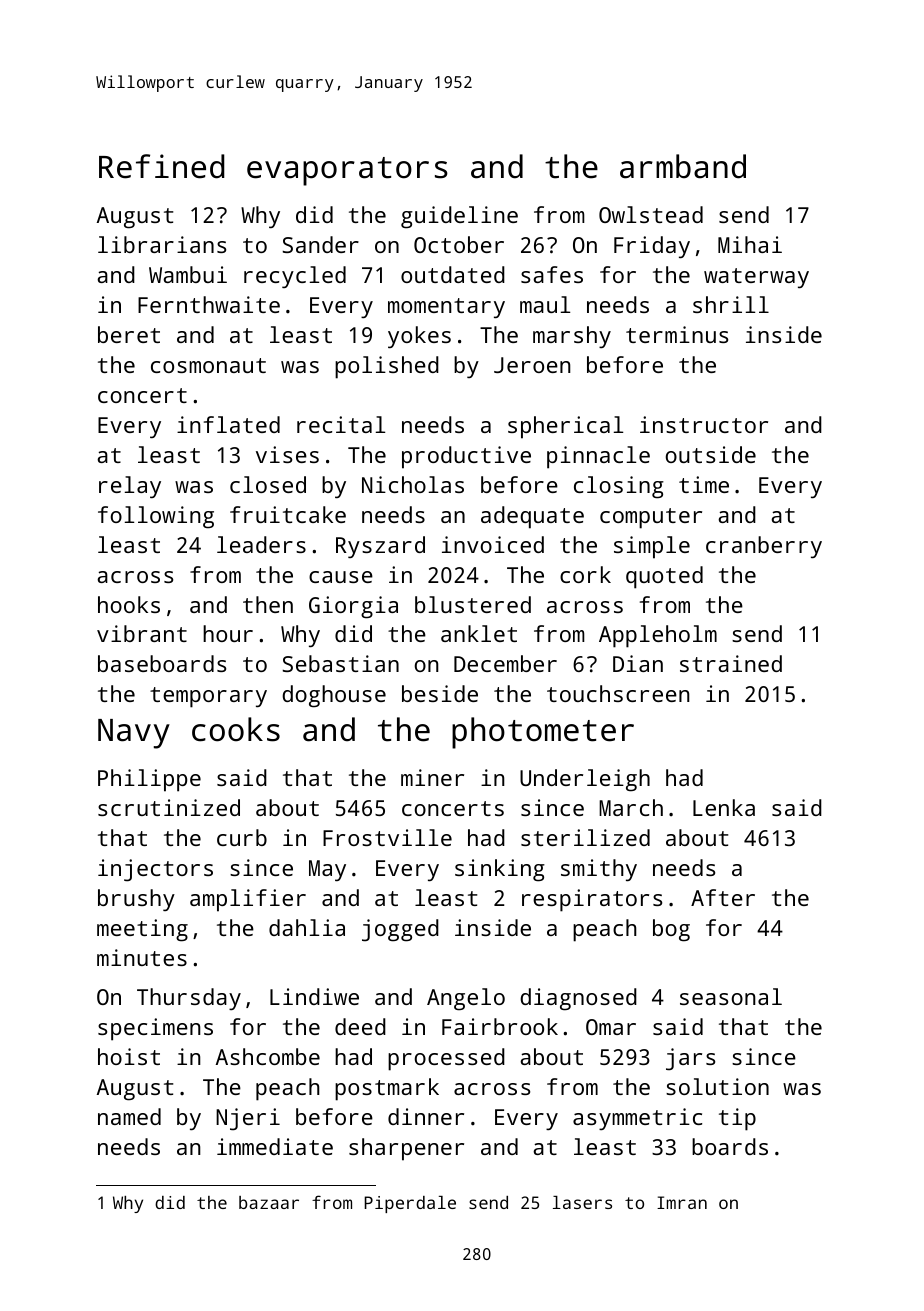  What do you see at coordinates (723, 897) in the screenshot?
I see `After` at bounding box center [723, 897].
